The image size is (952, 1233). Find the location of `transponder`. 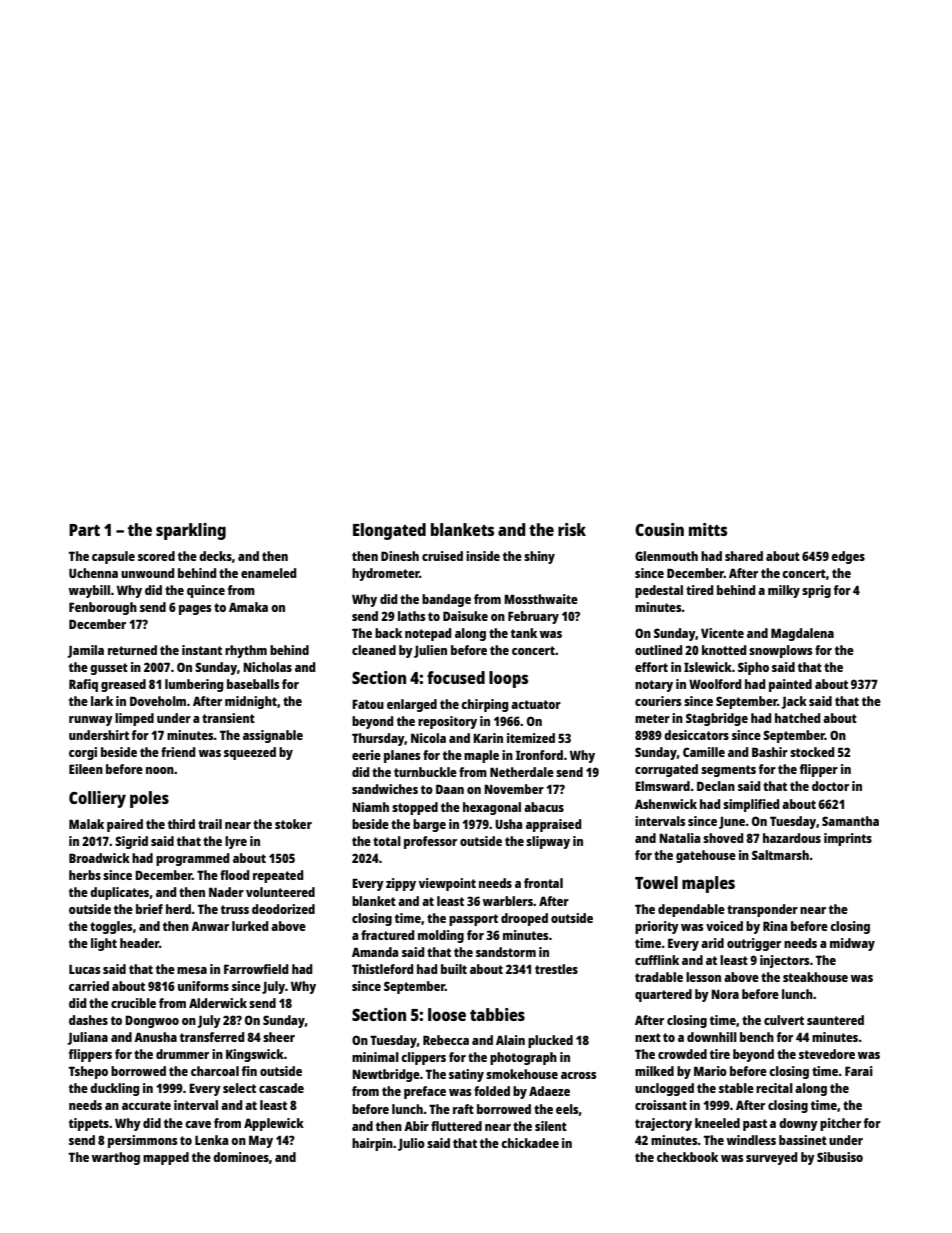

transponder is located at coordinates (762, 910).
